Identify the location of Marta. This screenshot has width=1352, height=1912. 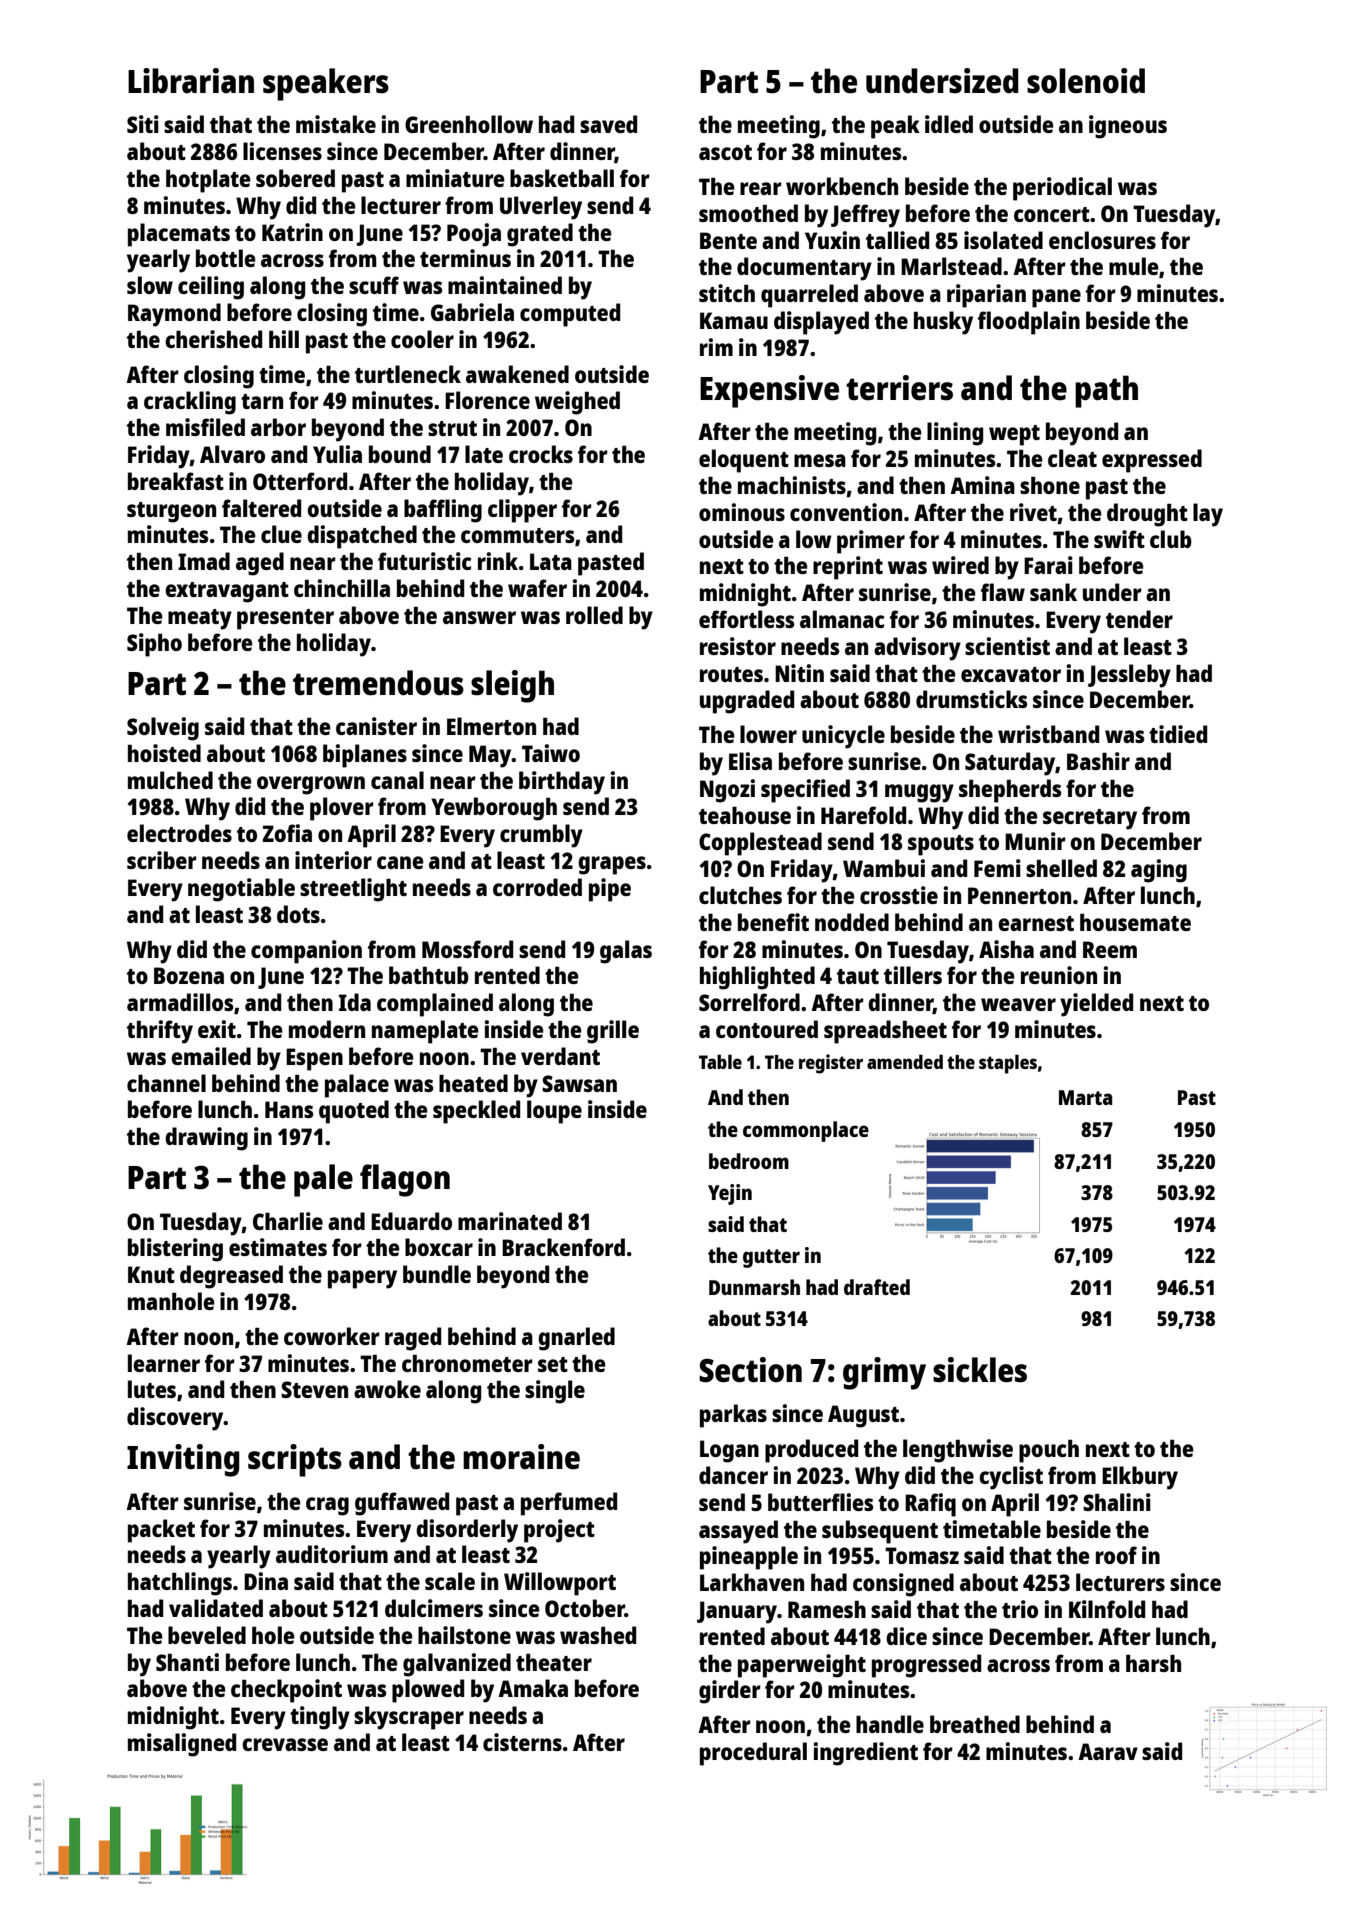
(1085, 1097).
